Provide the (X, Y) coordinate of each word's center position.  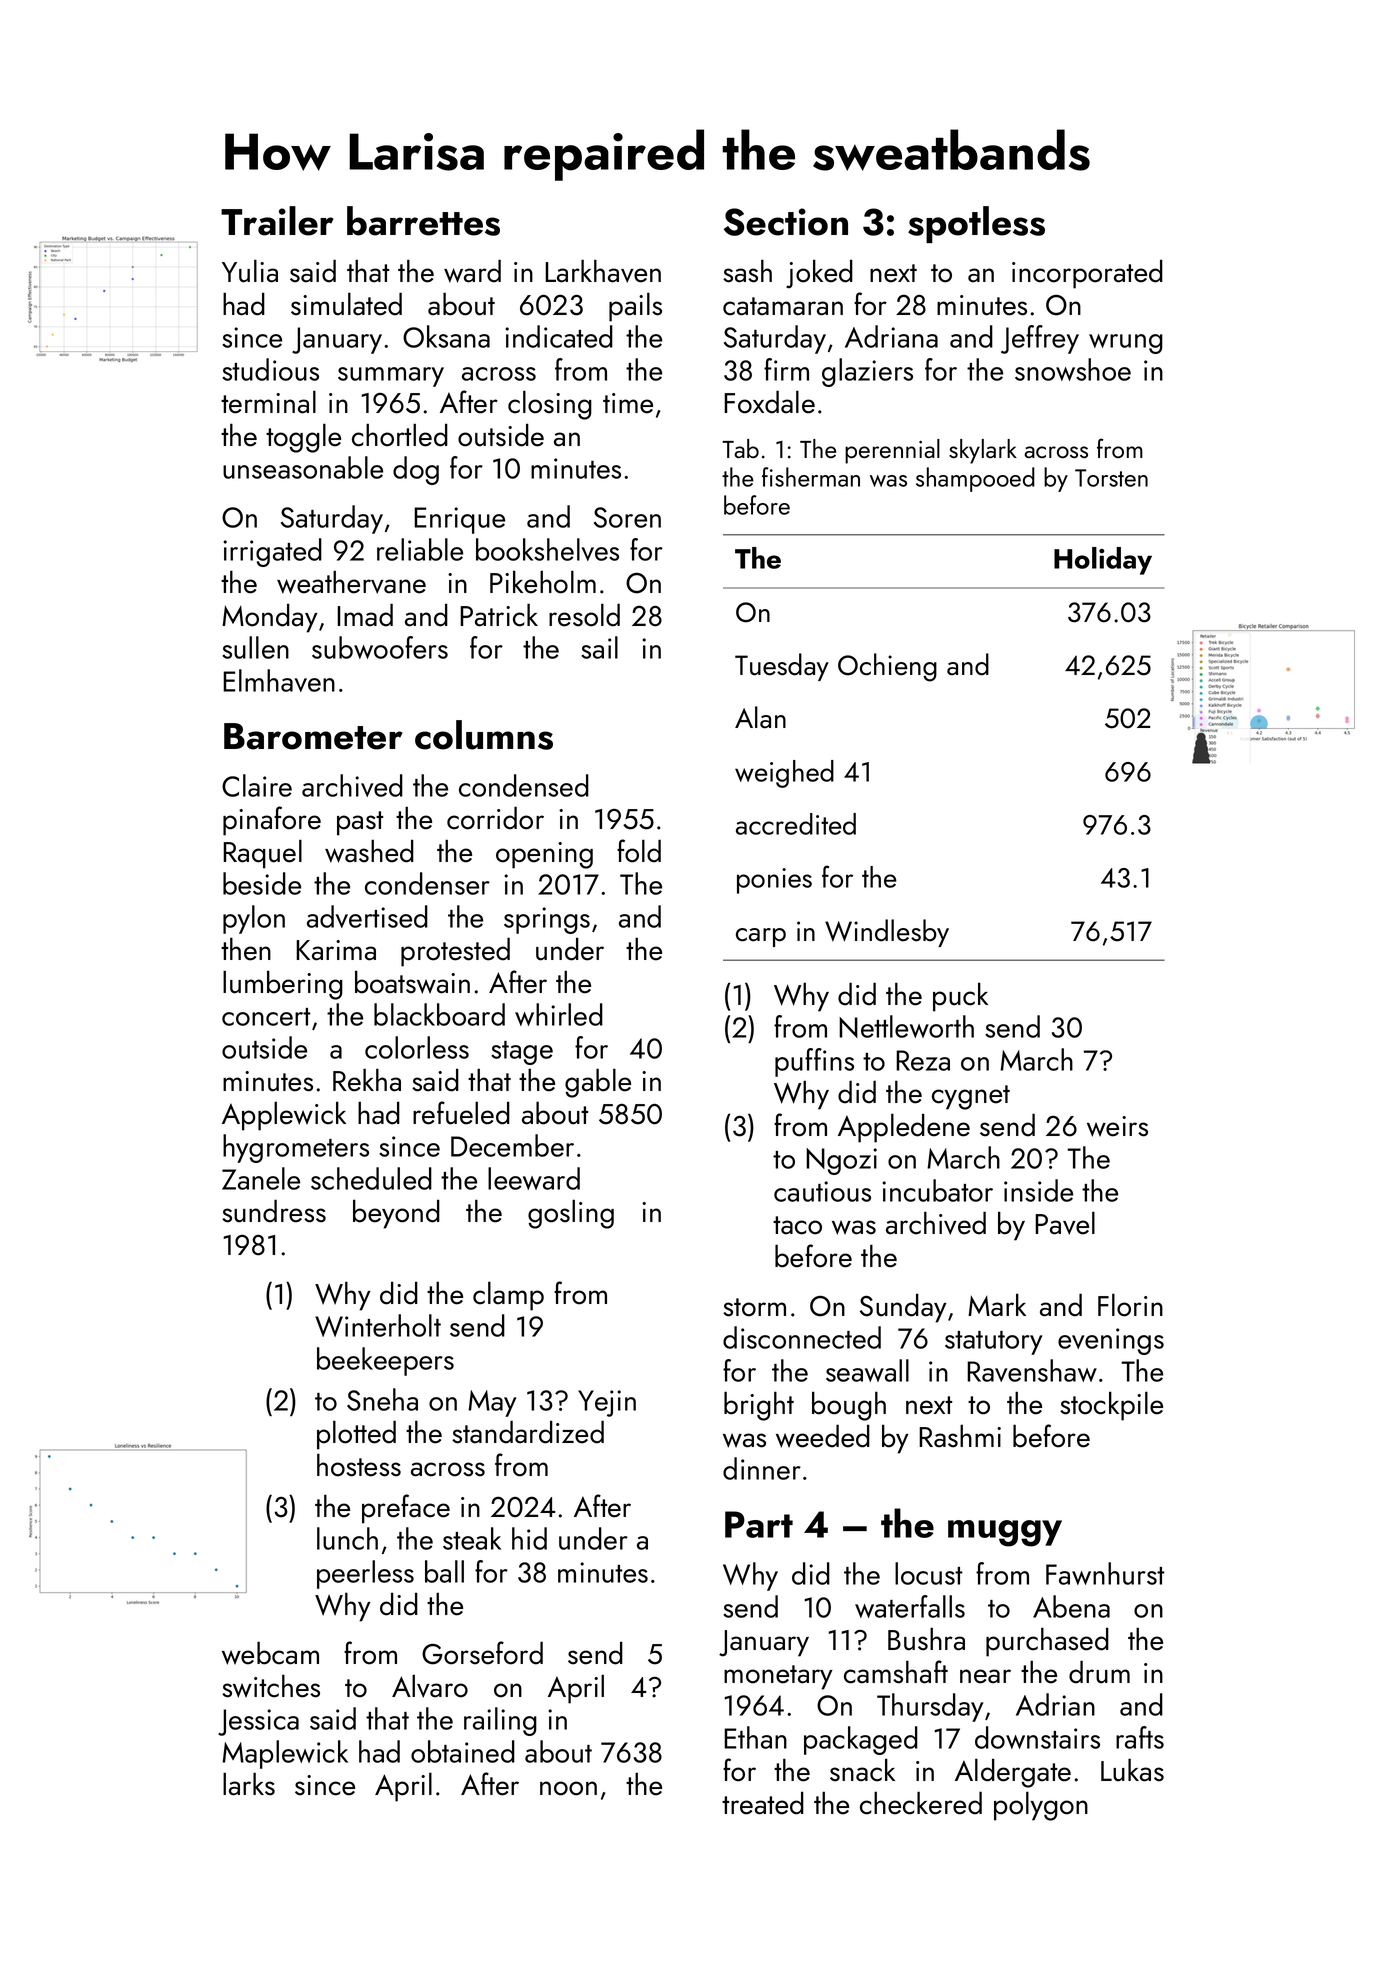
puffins (814, 1062)
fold (639, 851)
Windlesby (887, 933)
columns (484, 735)
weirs (1117, 1126)
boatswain (412, 982)
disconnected (802, 1337)
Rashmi (960, 1436)
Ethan (755, 1737)
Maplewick (285, 1754)
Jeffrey (1040, 339)
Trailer (277, 221)
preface (406, 1509)
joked (819, 274)
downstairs (1037, 1737)
